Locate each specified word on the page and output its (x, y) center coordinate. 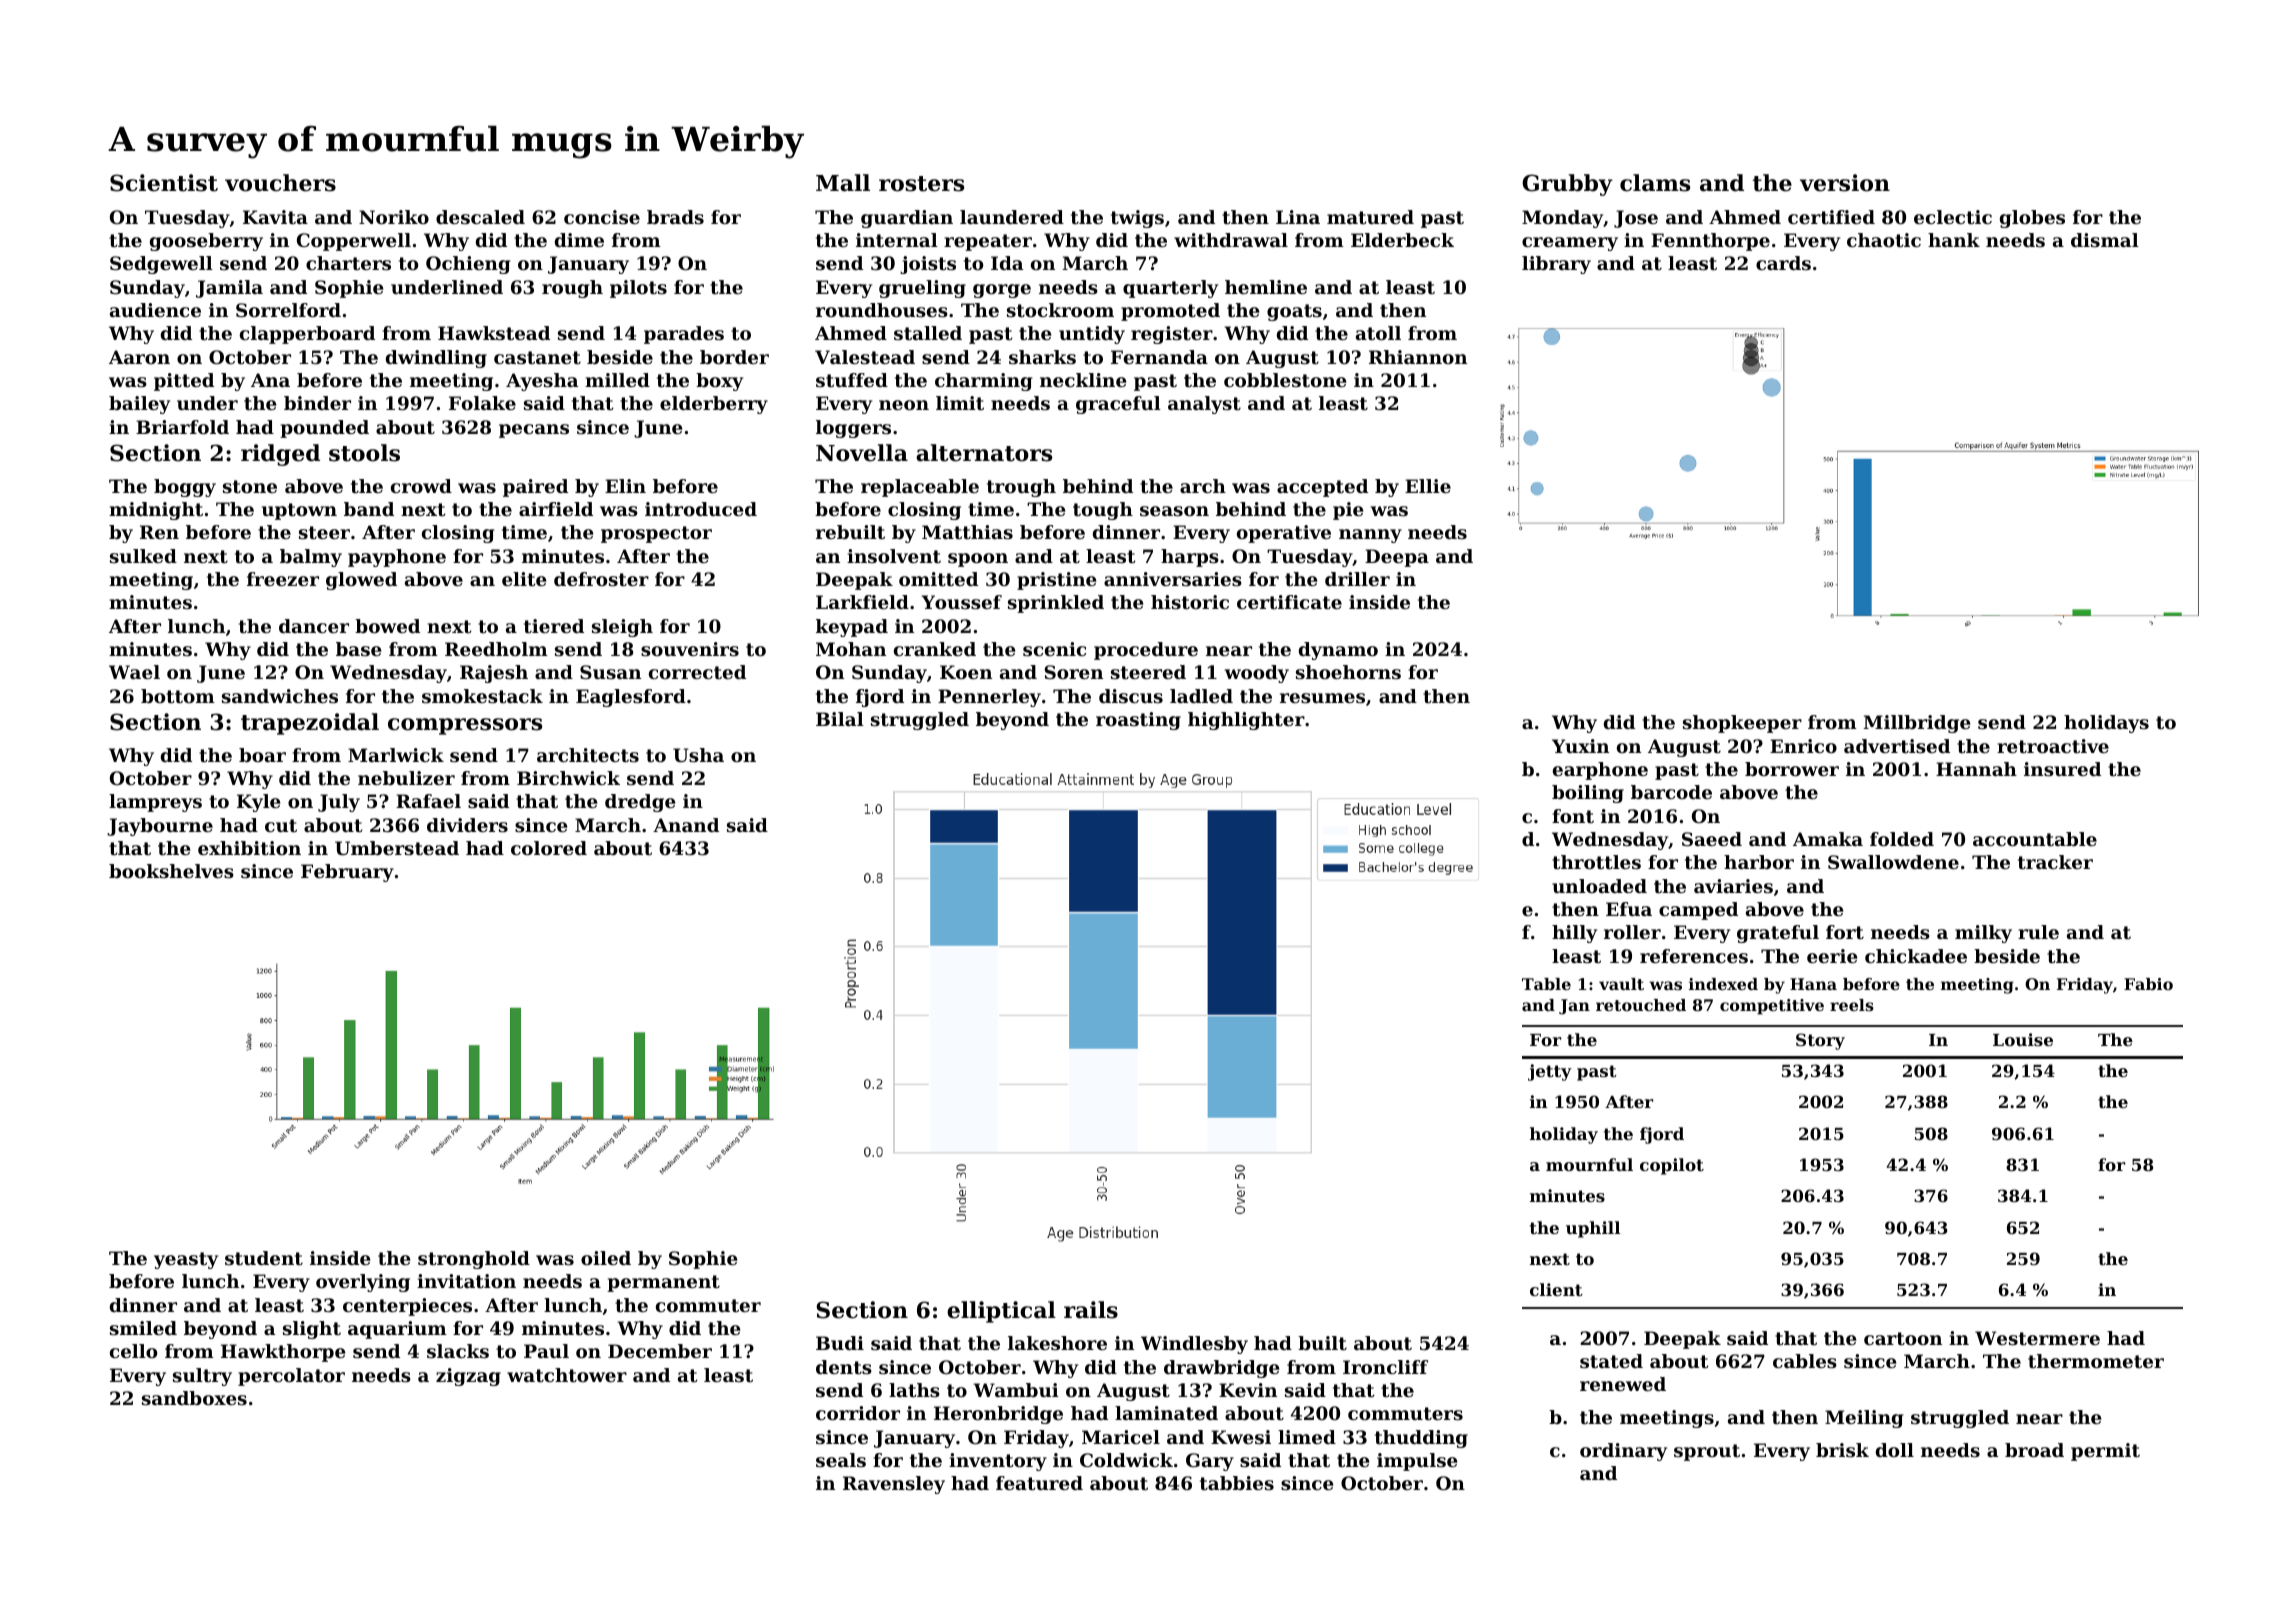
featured (1039, 1483)
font (1573, 816)
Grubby (1567, 185)
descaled (480, 217)
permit (2105, 1452)
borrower (1792, 769)
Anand (686, 825)
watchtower (567, 1375)
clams (1655, 183)
